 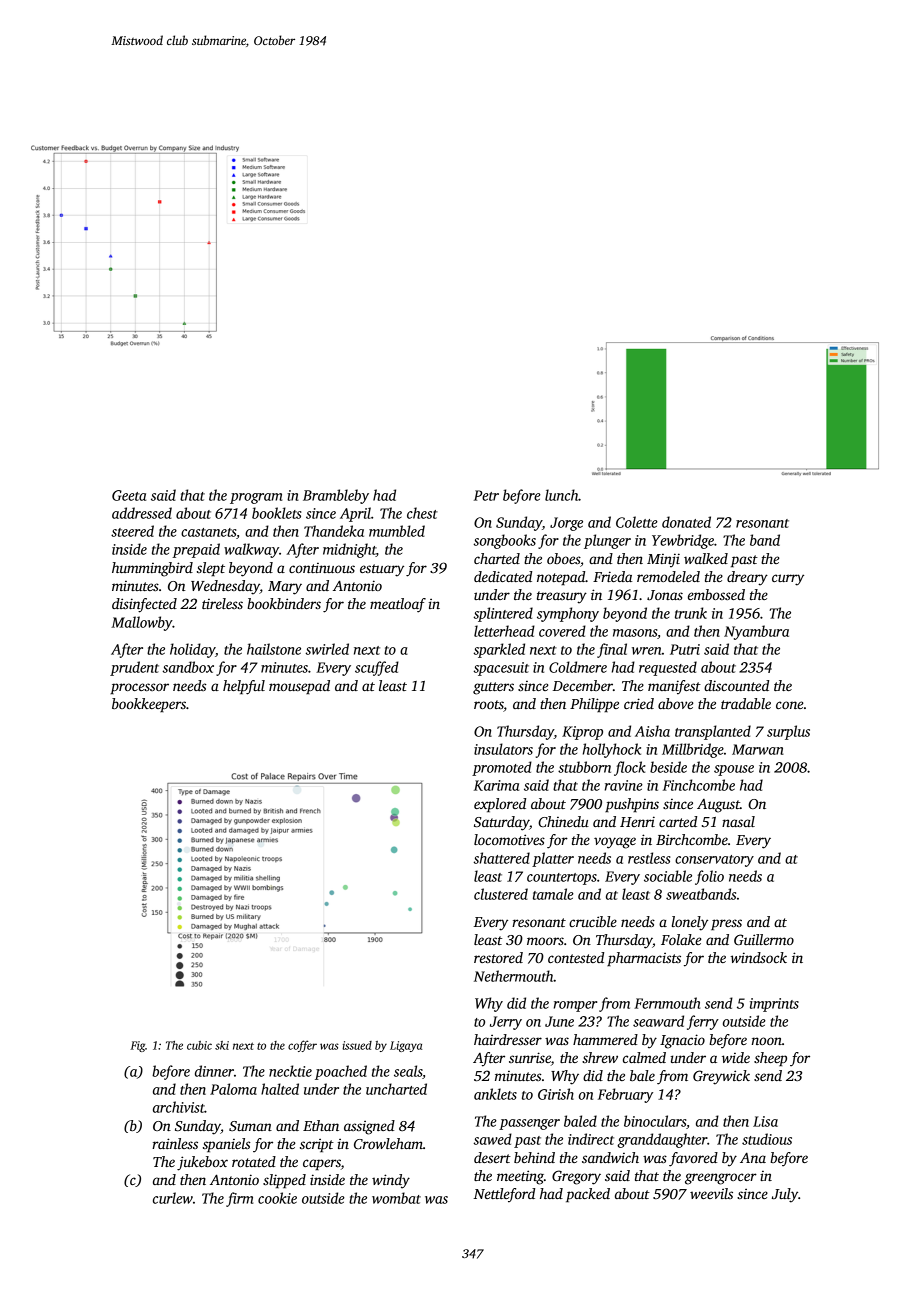 I want to click on cubic, so click(x=199, y=1045).
